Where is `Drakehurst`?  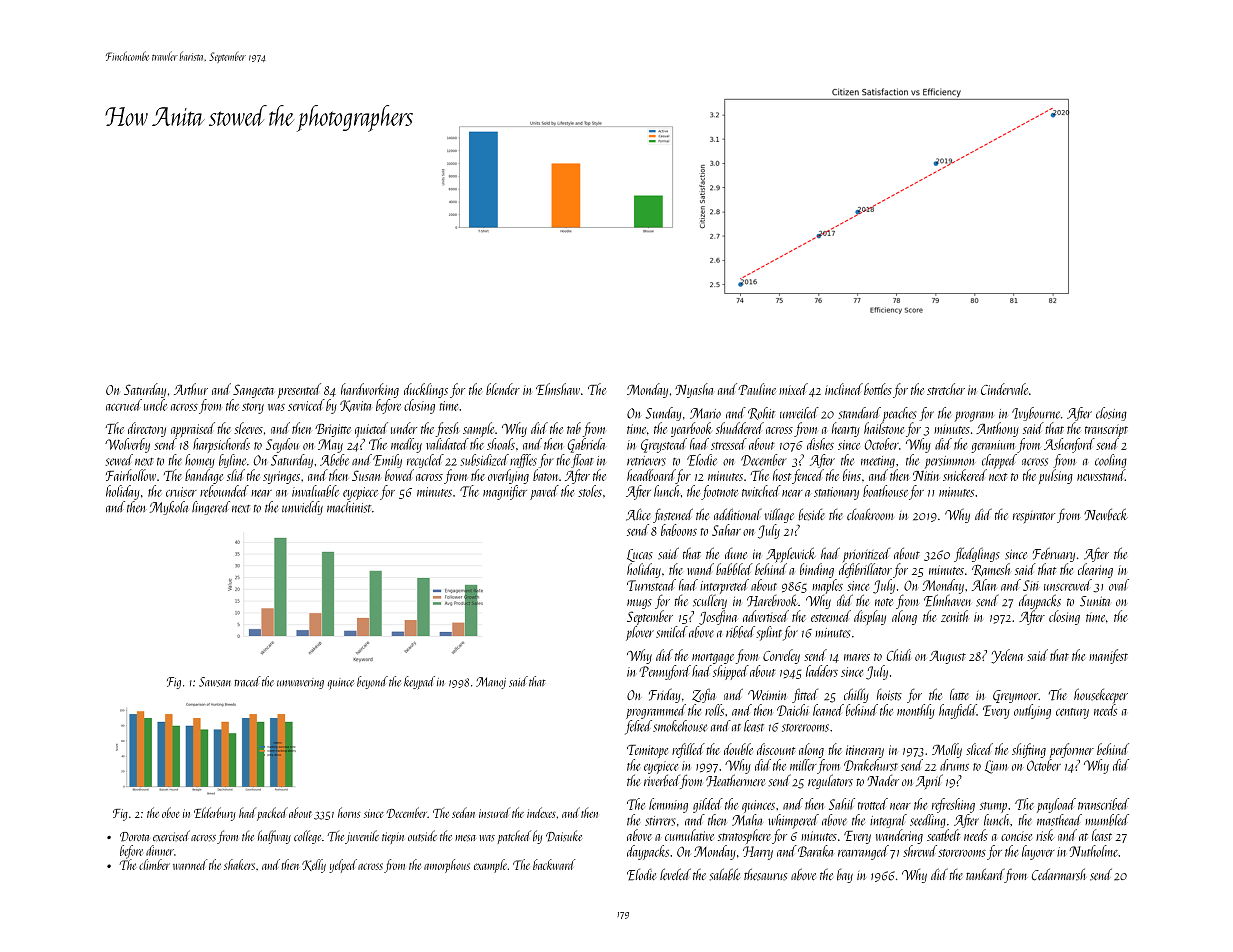 Drakehurst is located at coordinates (871, 765).
